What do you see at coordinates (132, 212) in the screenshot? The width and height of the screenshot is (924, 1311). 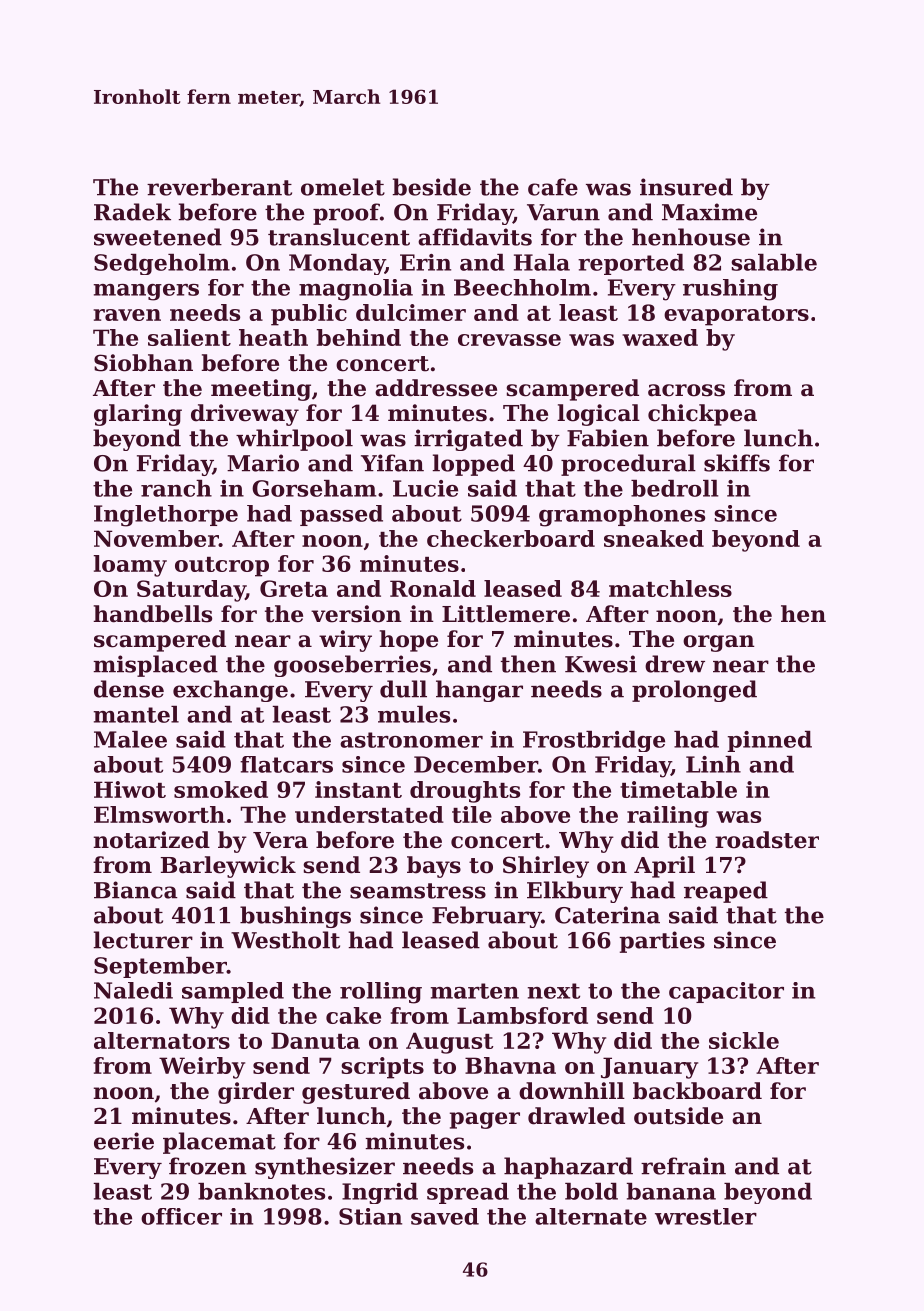 I see `Radek` at bounding box center [132, 212].
